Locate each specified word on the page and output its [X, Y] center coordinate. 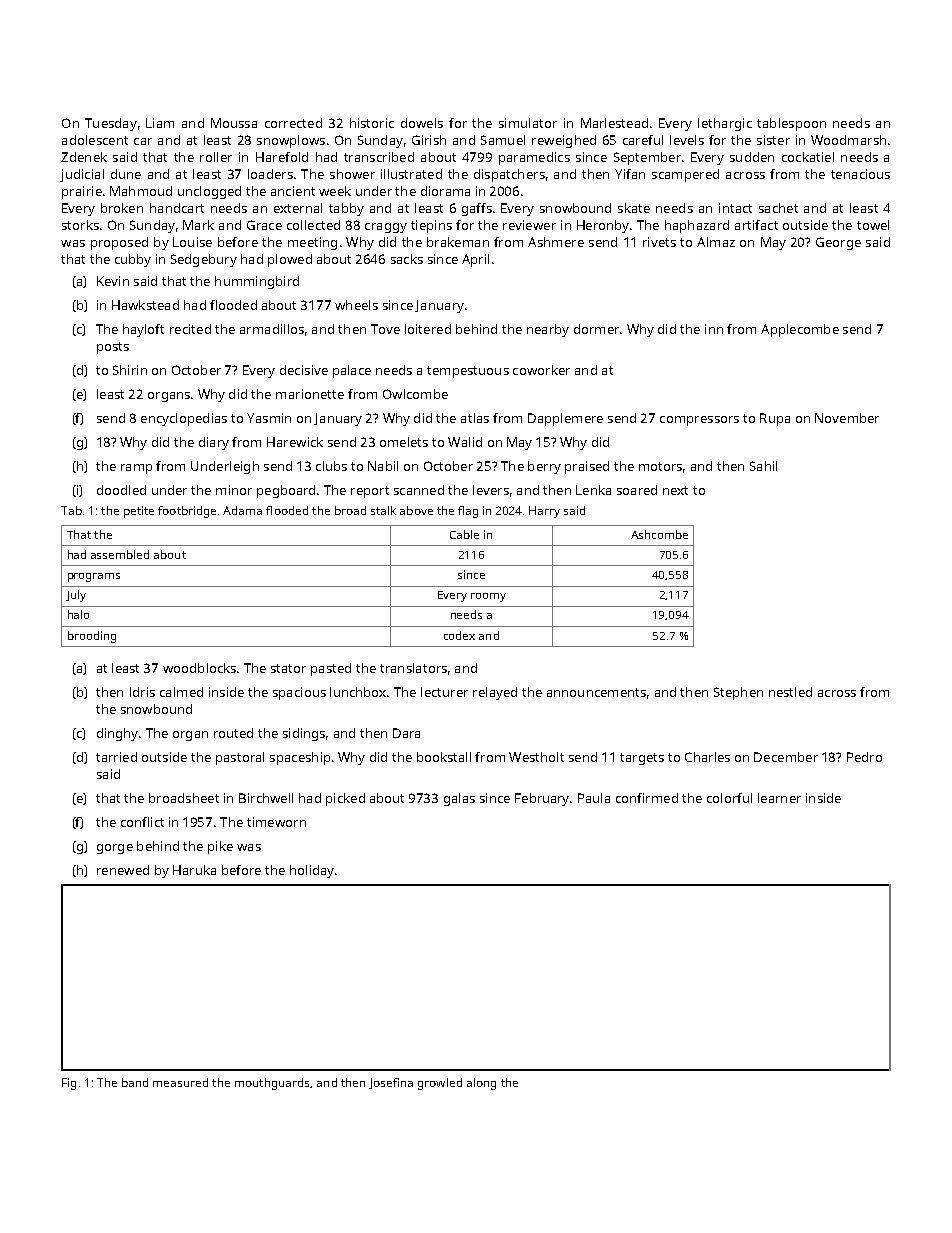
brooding [92, 637]
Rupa [775, 419]
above [416, 510]
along [481, 1084]
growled [440, 1084]
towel [873, 225]
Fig [69, 1084]
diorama [445, 191]
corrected [293, 123]
